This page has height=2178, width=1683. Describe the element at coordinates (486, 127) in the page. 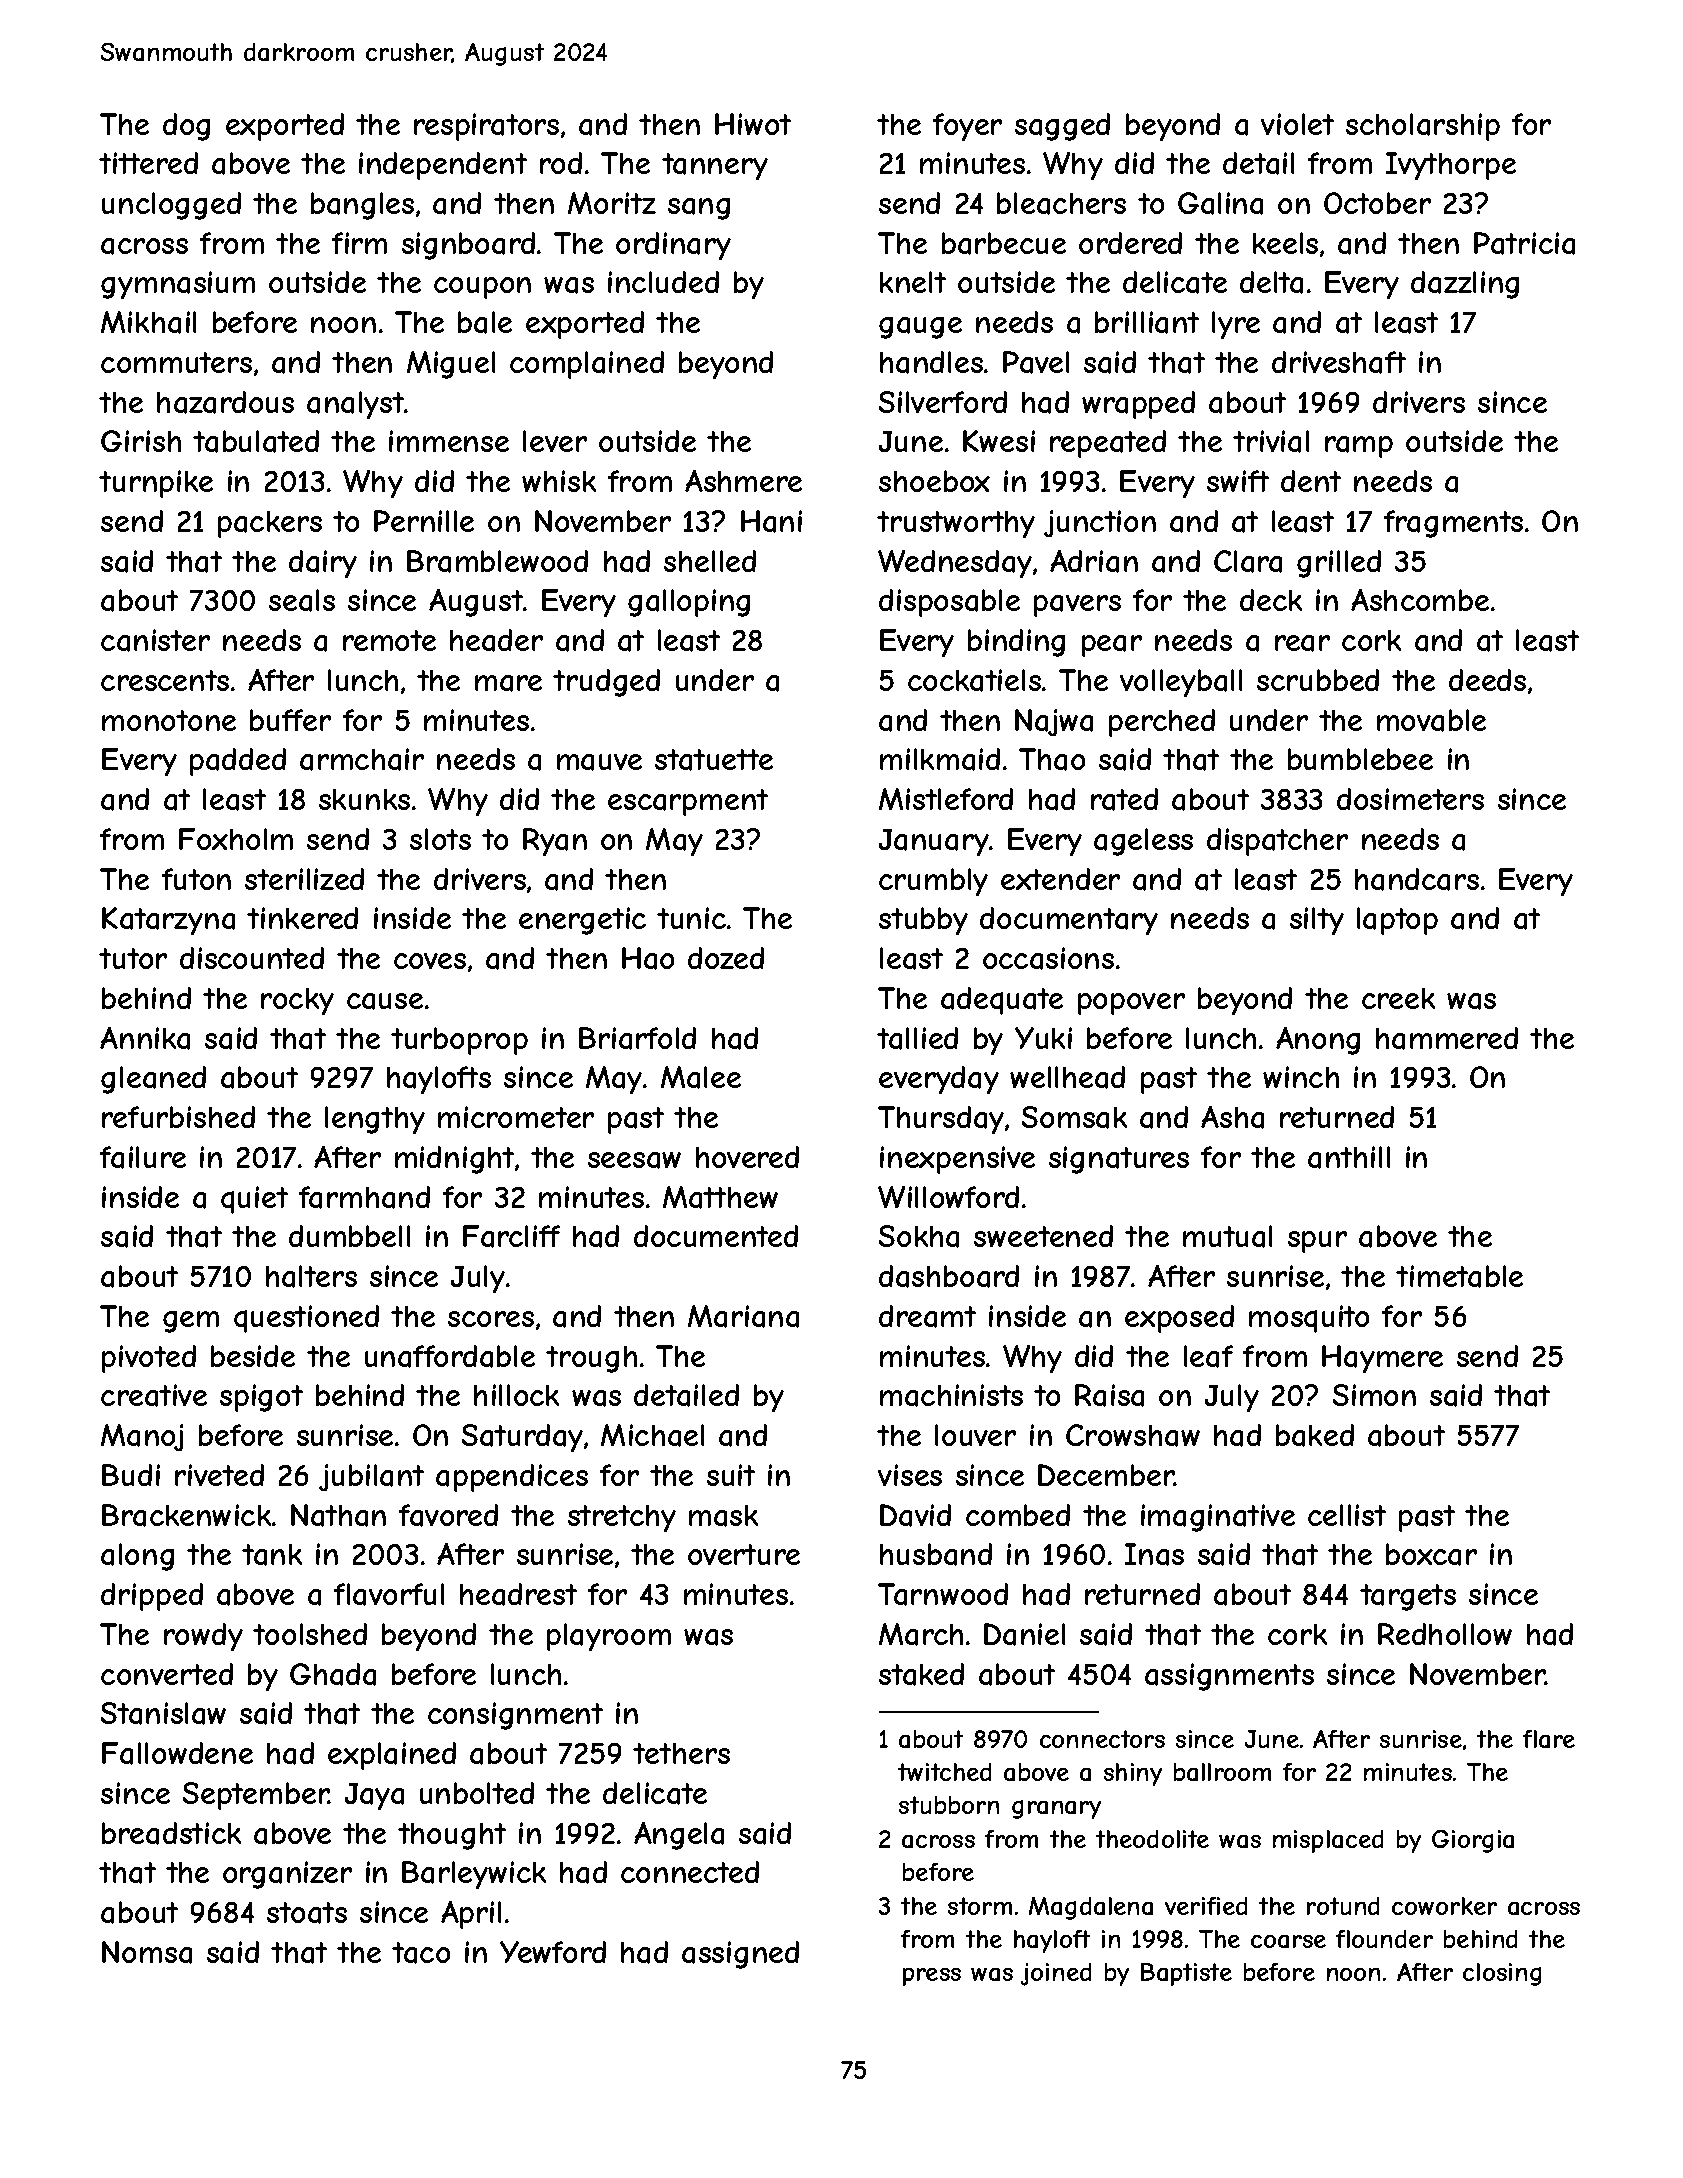

I see `respirators` at that location.
